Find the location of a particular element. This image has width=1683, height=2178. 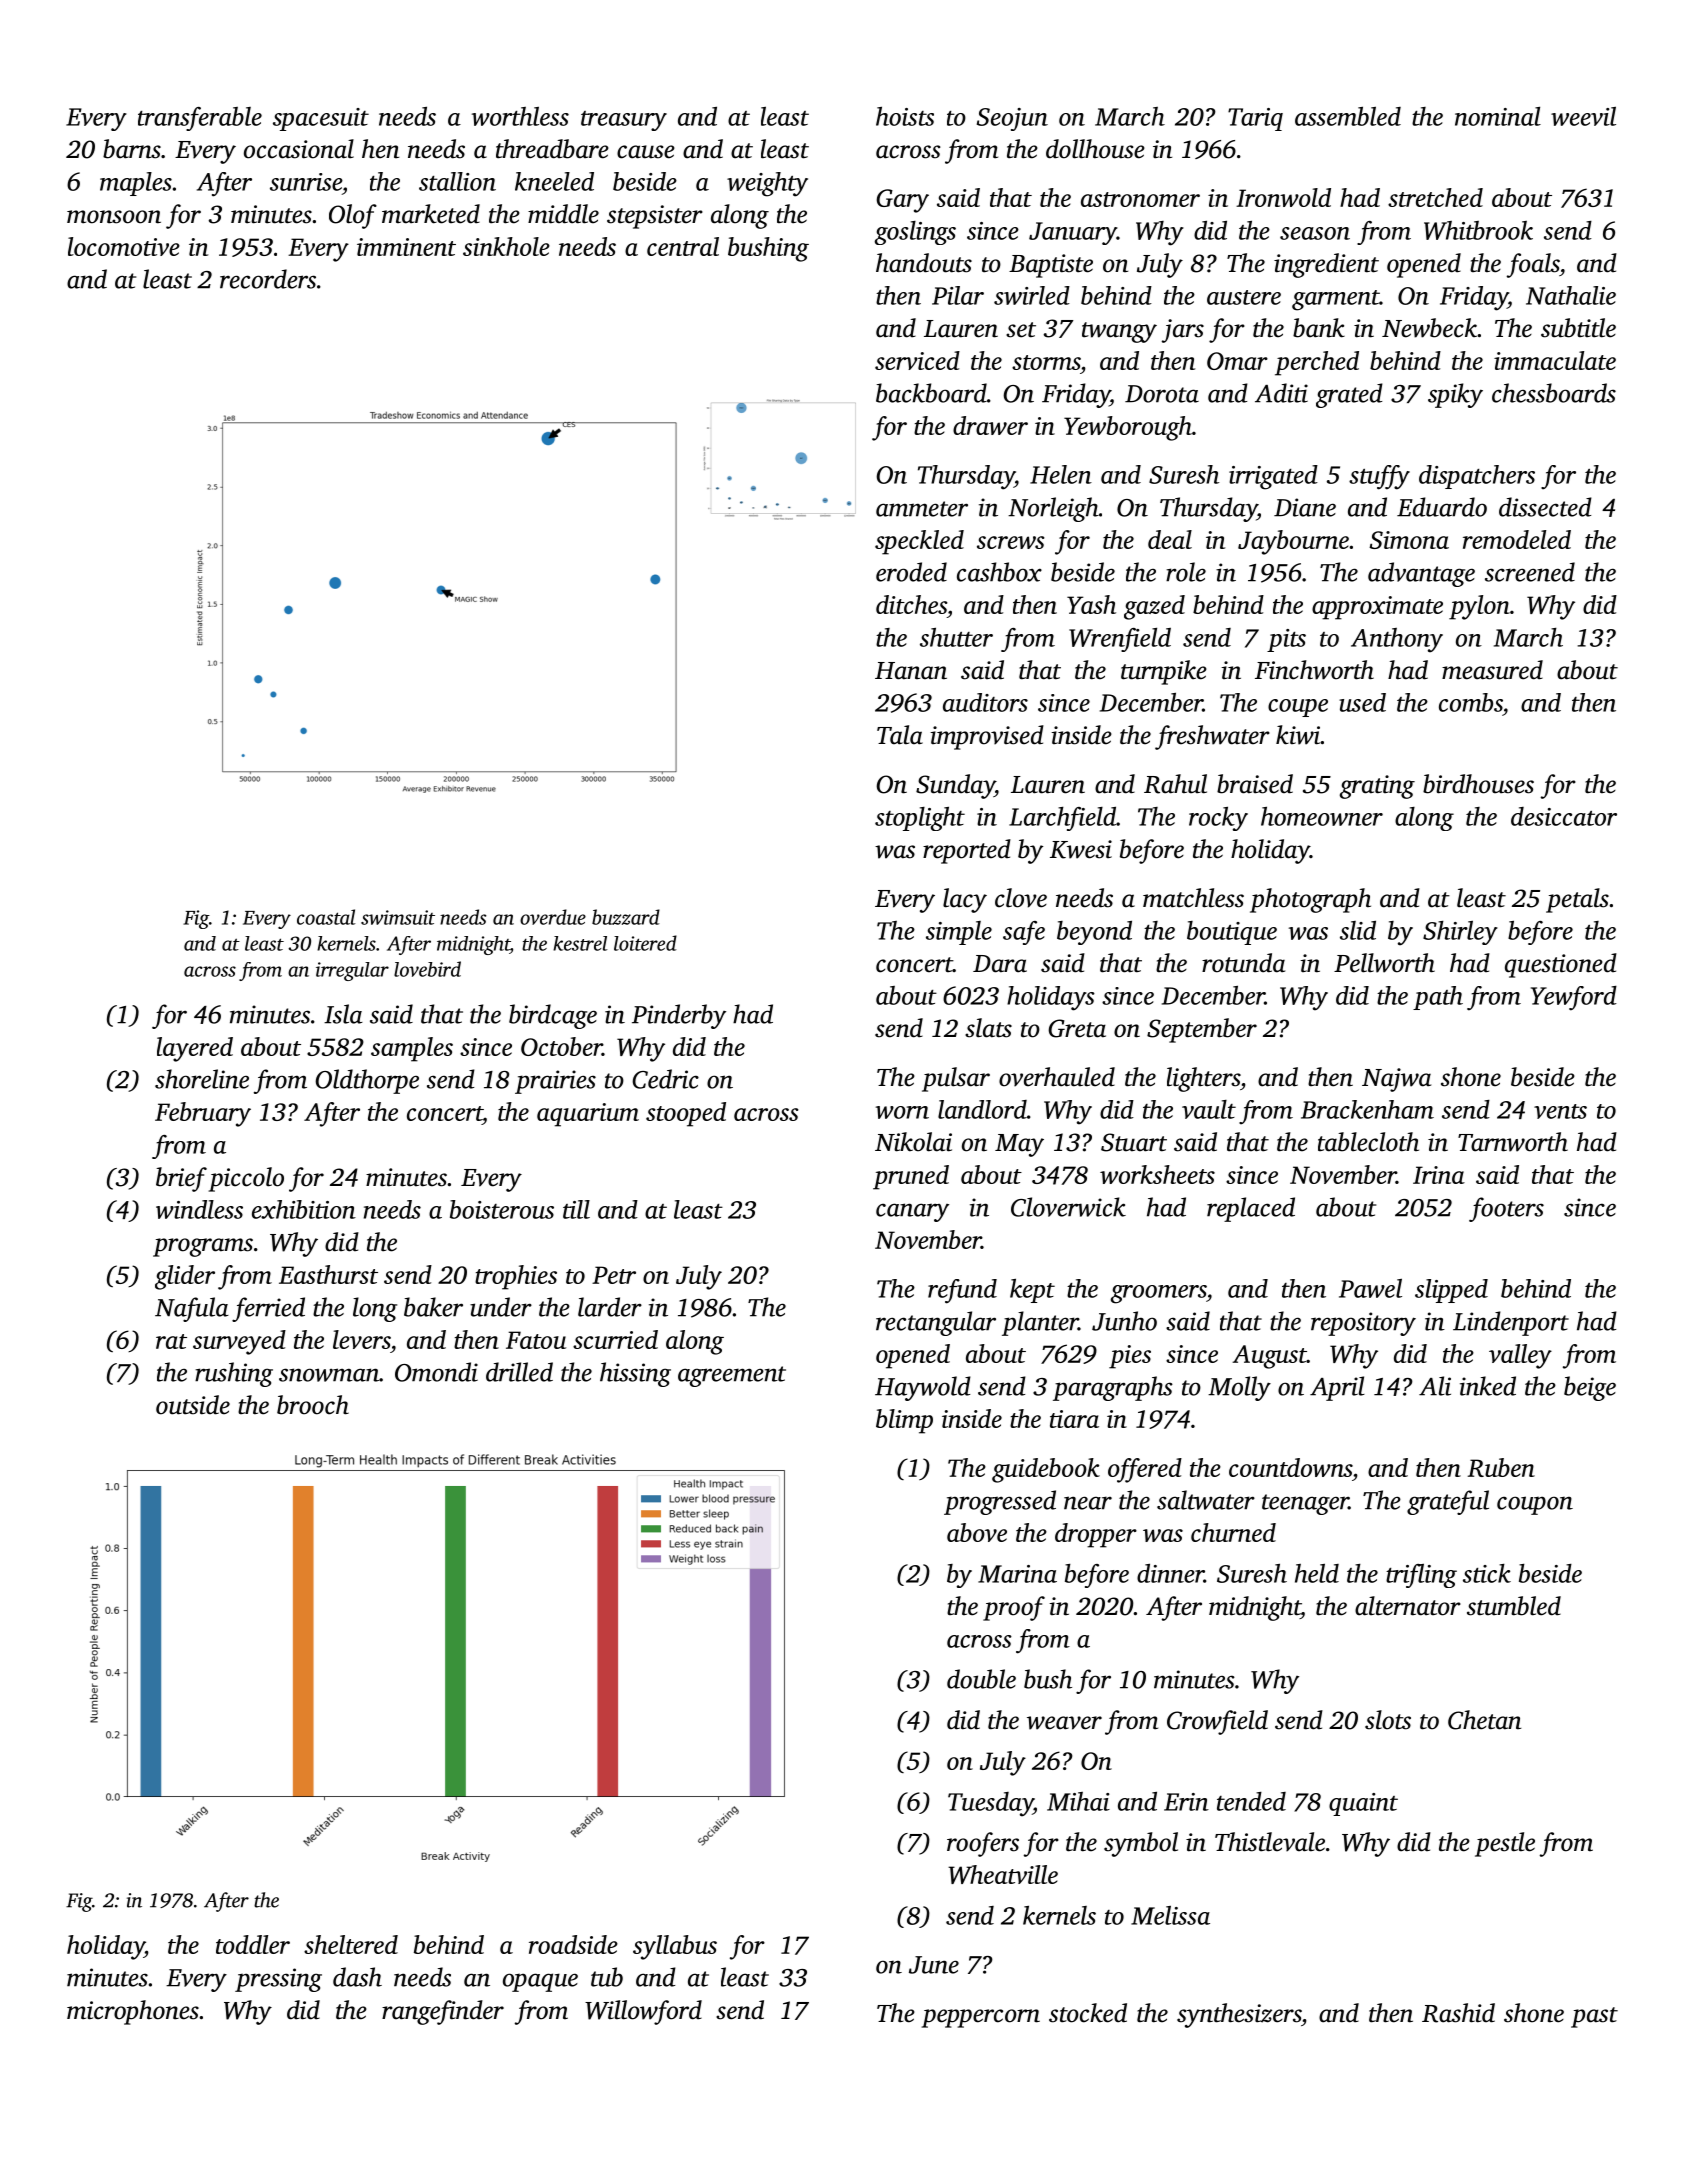

Anthony is located at coordinates (1397, 640).
